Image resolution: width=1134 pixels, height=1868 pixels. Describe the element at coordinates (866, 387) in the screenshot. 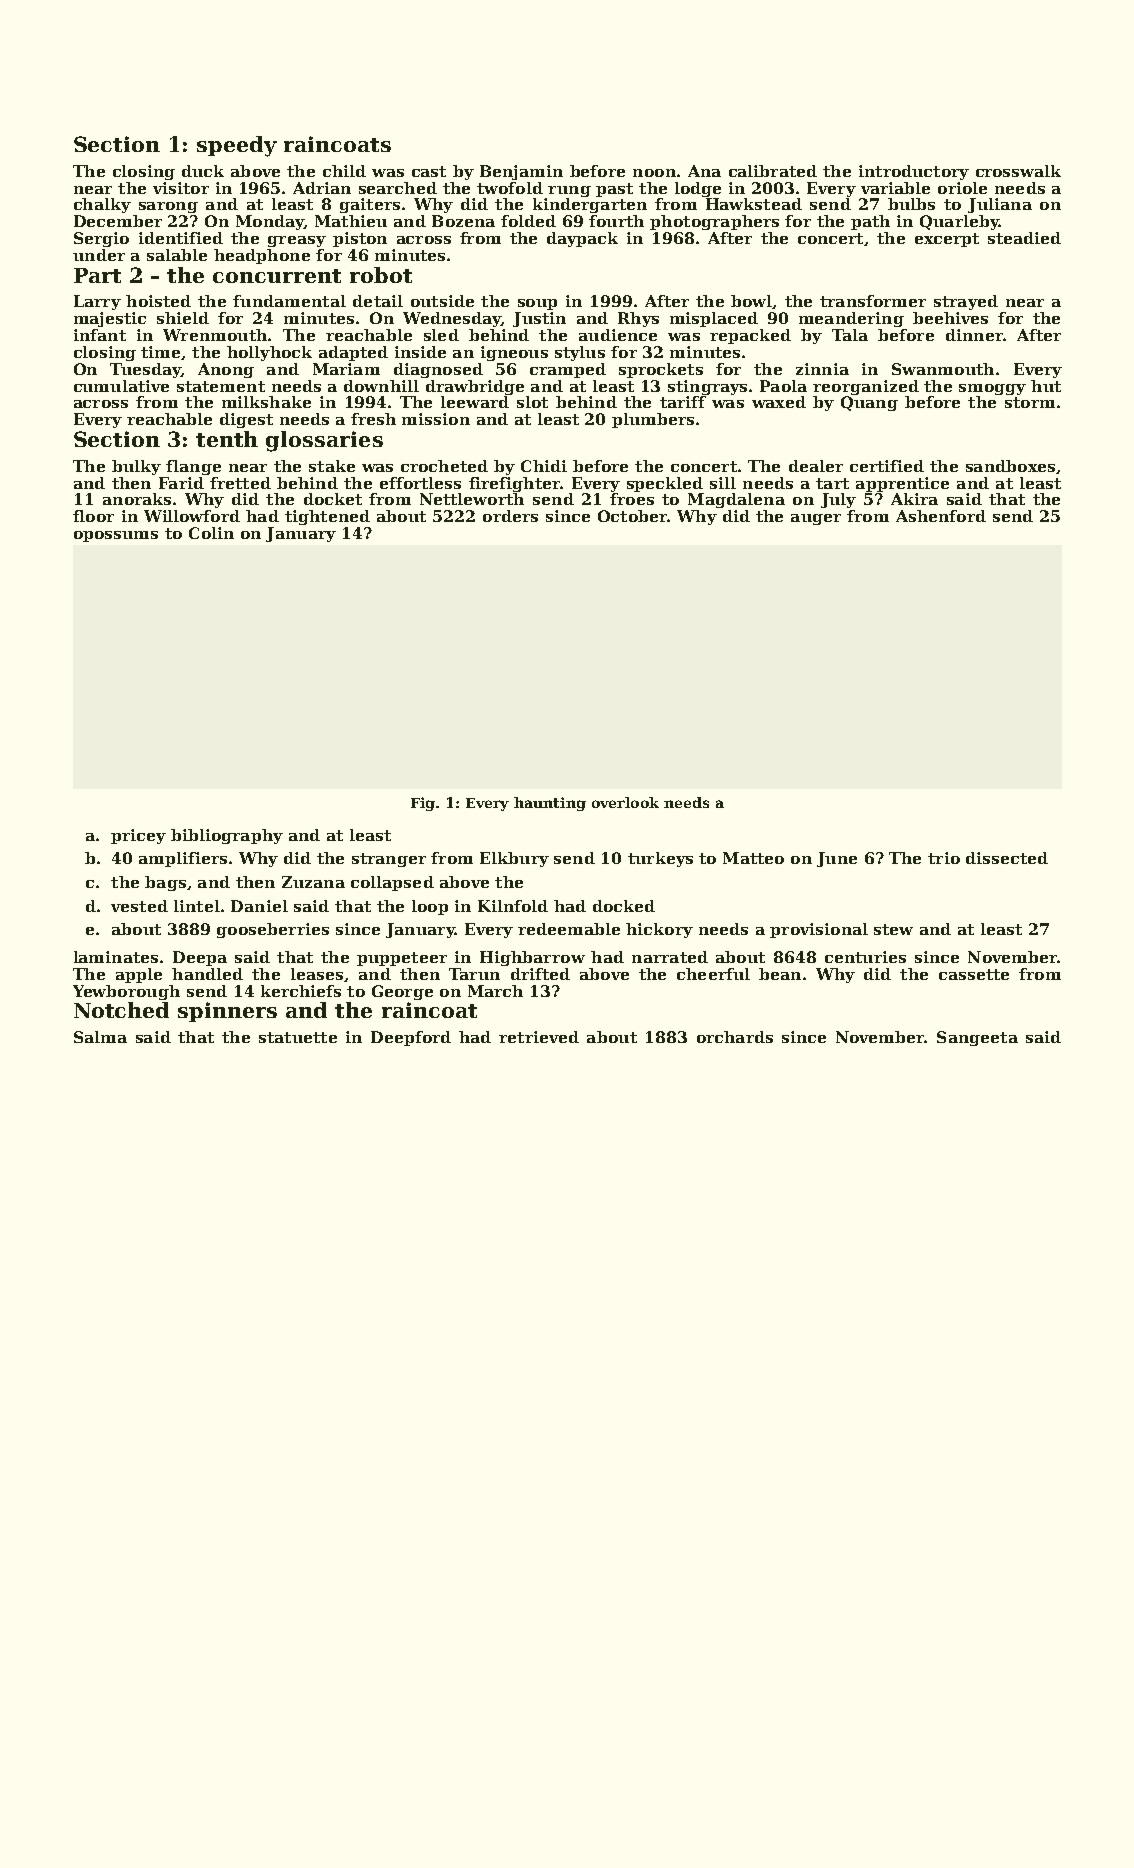

I see `reorganized` at that location.
